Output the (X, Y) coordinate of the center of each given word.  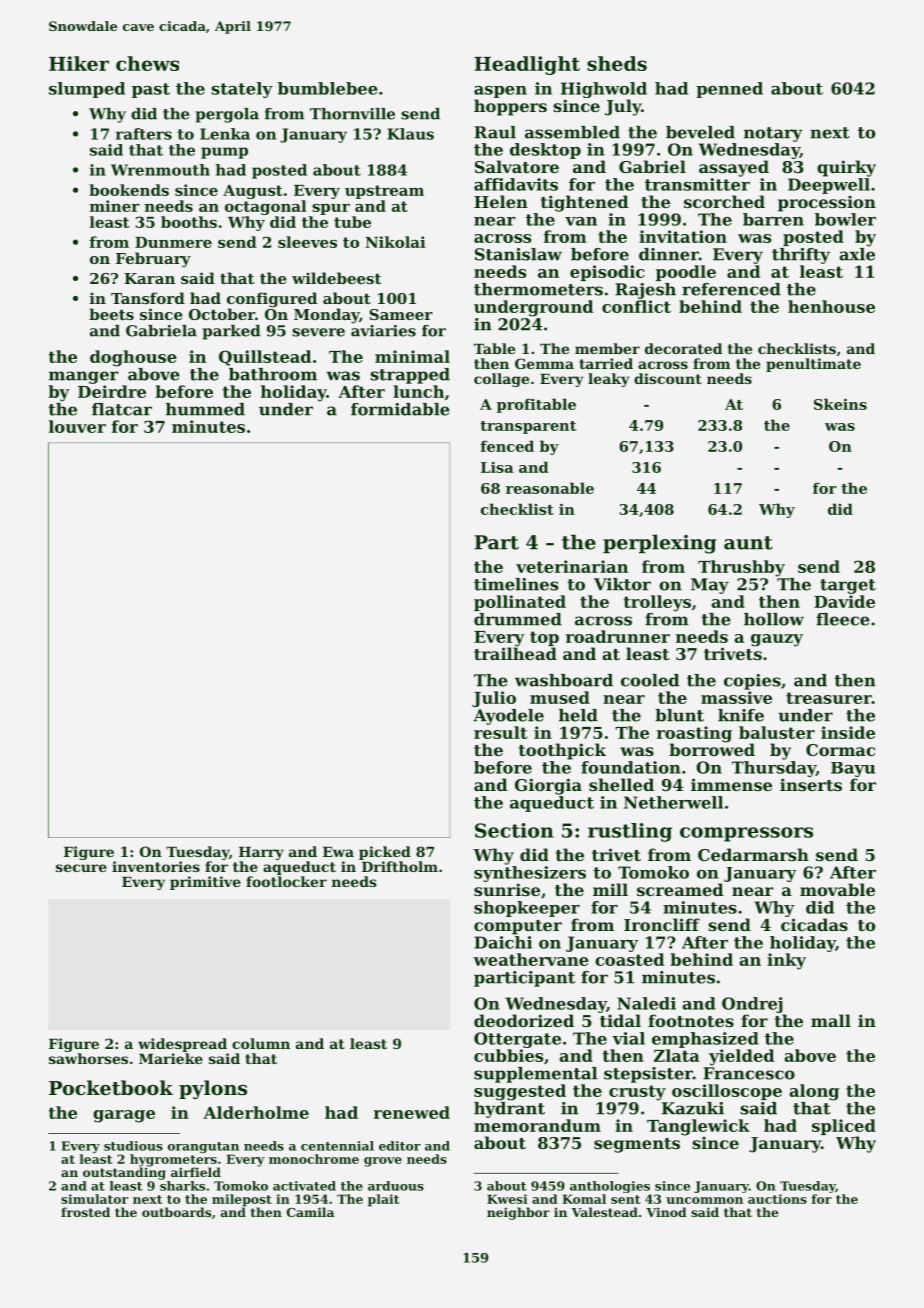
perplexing (660, 544)
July (623, 107)
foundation (630, 767)
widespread (182, 1045)
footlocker (286, 881)
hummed (205, 409)
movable (837, 889)
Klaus (410, 134)
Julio (494, 699)
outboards (176, 1212)
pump (224, 153)
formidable (400, 409)
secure (81, 868)
